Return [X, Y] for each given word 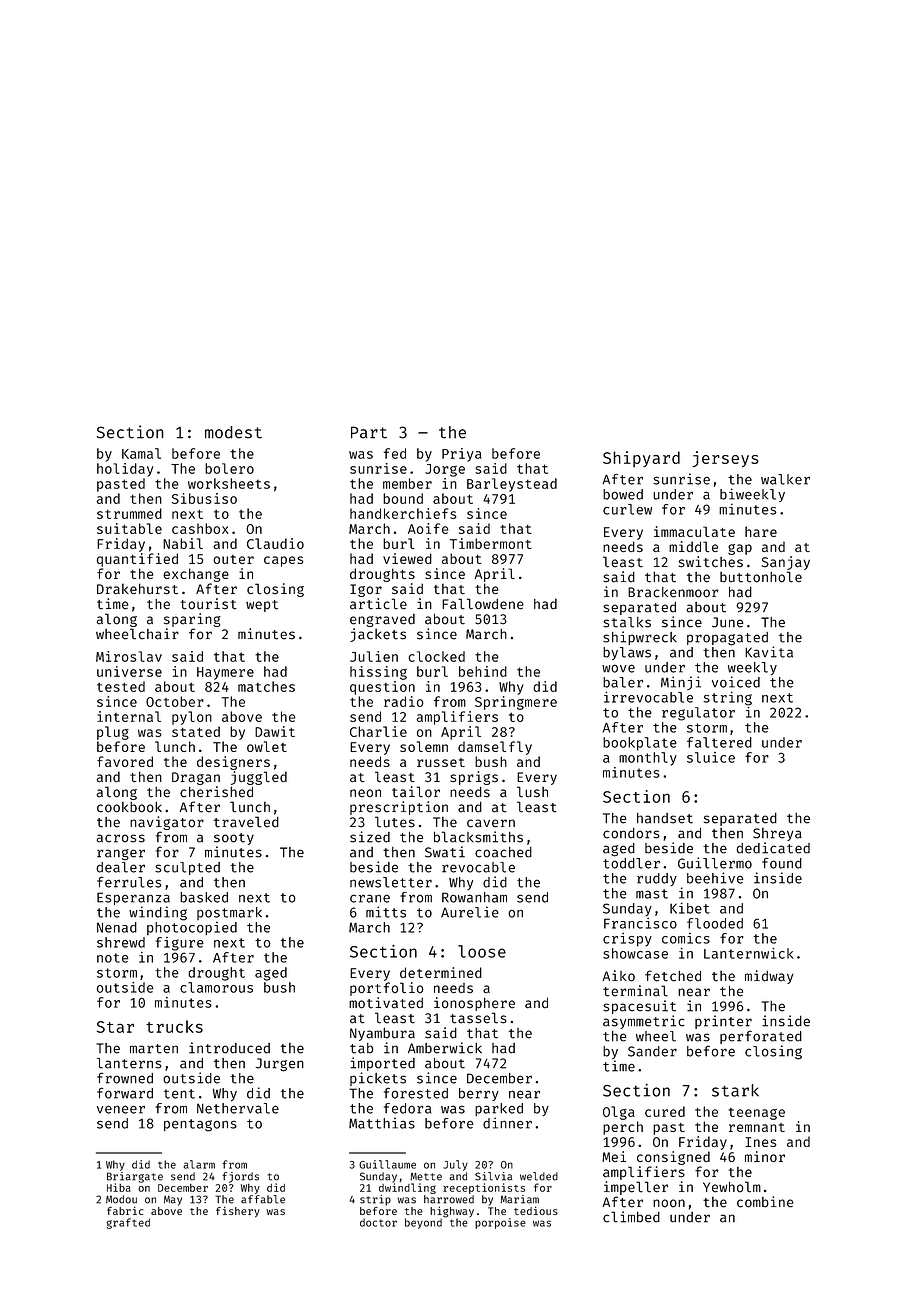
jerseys [725, 459]
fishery [238, 1212]
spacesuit [639, 1007]
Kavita [769, 652]
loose [482, 951]
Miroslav [129, 656]
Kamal [141, 453]
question [382, 688]
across [121, 838]
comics [686, 938]
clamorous [216, 987]
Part [369, 432]
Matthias [382, 1123]
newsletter [391, 882]
